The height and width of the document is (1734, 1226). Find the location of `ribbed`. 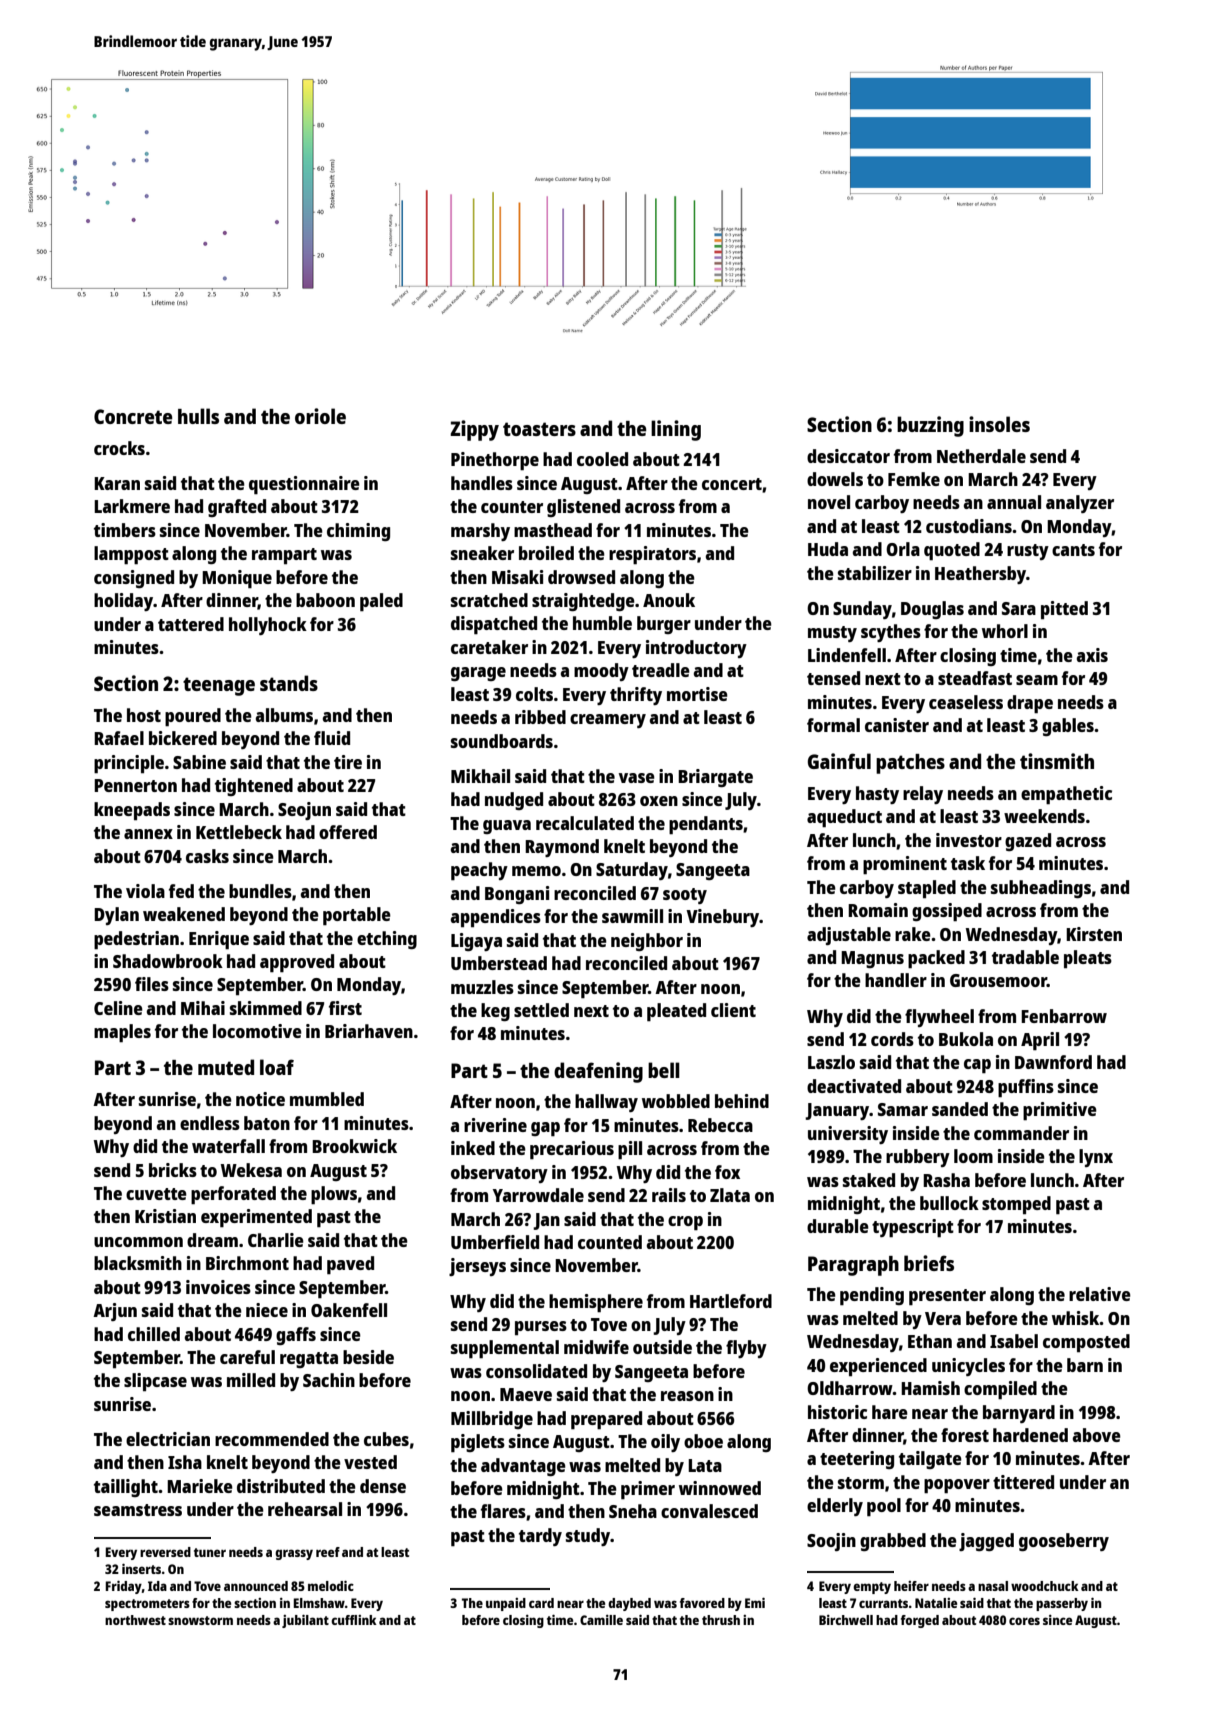

ribbed is located at coordinates (540, 717).
